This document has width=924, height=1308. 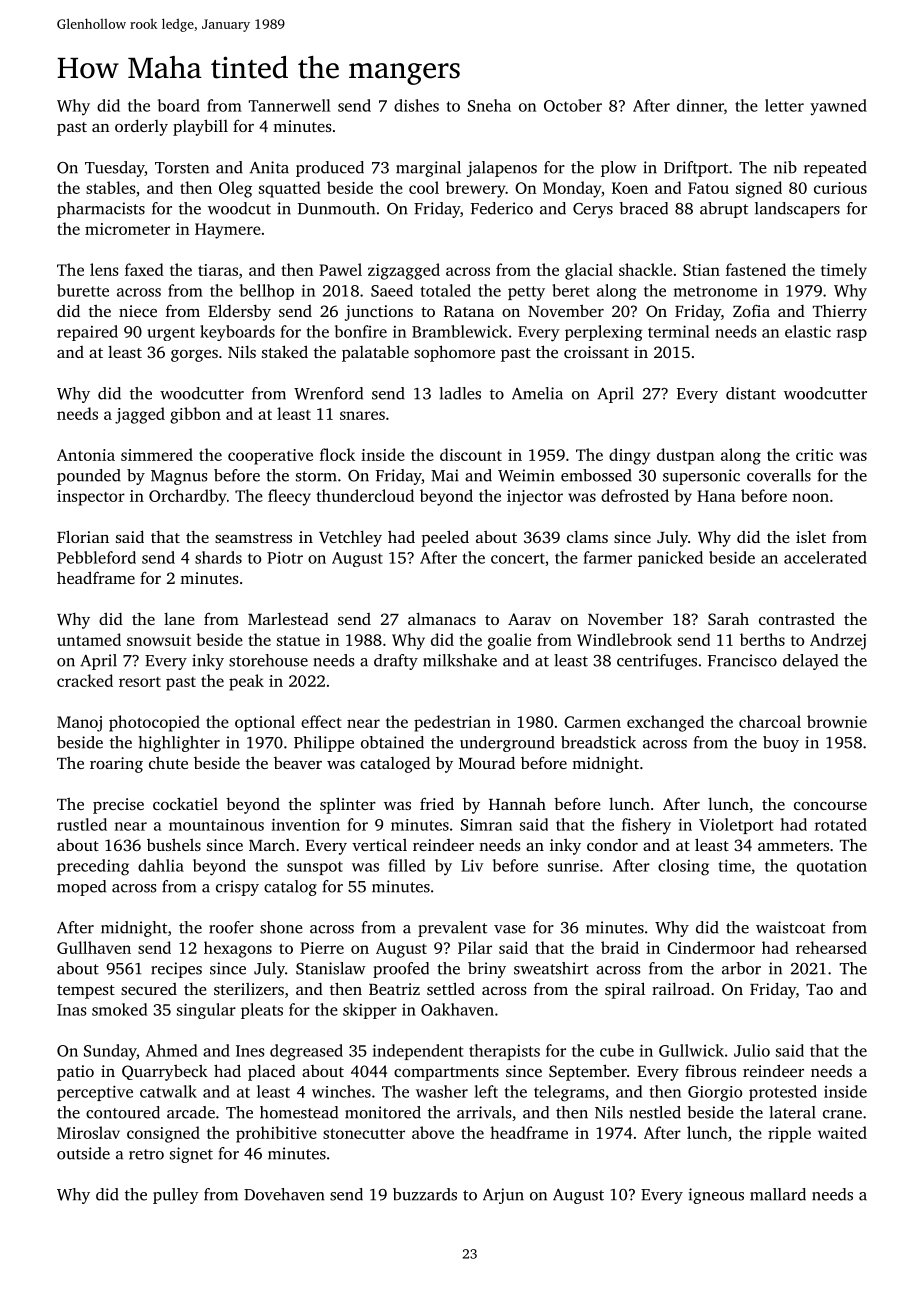 What do you see at coordinates (814, 455) in the document?
I see `critic` at bounding box center [814, 455].
